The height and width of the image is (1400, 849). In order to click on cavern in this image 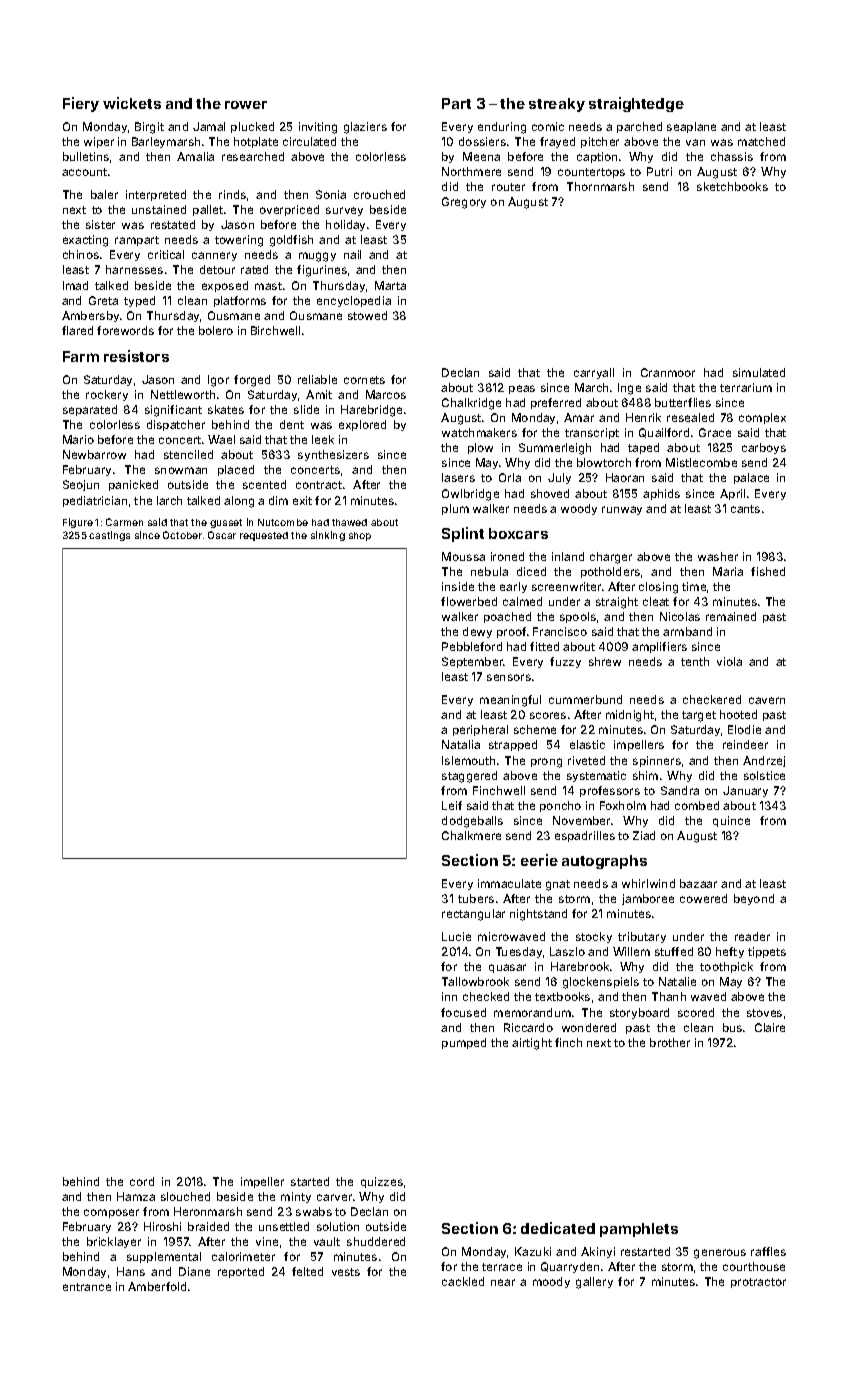, I will do `click(767, 700)`.
